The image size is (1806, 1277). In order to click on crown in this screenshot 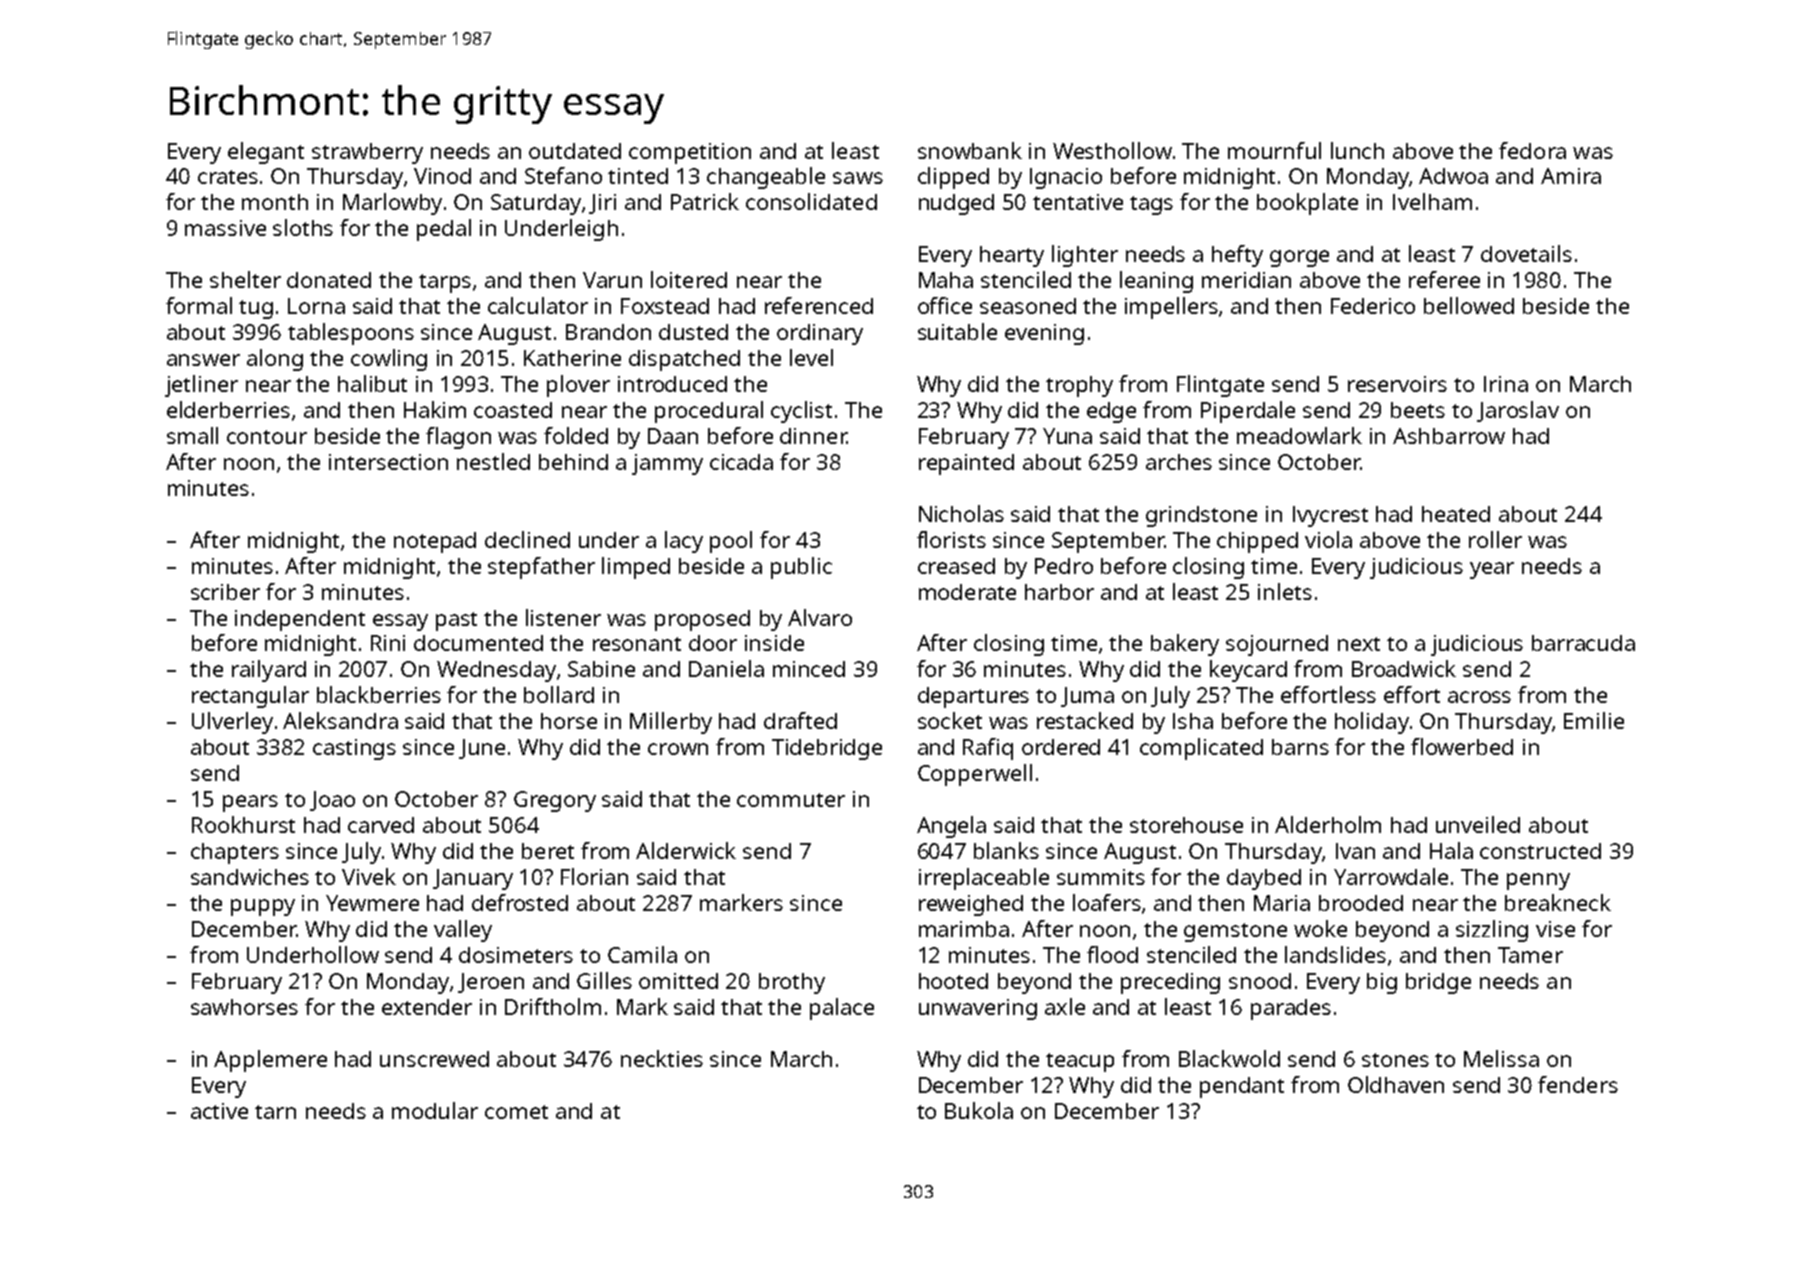, I will do `click(678, 749)`.
